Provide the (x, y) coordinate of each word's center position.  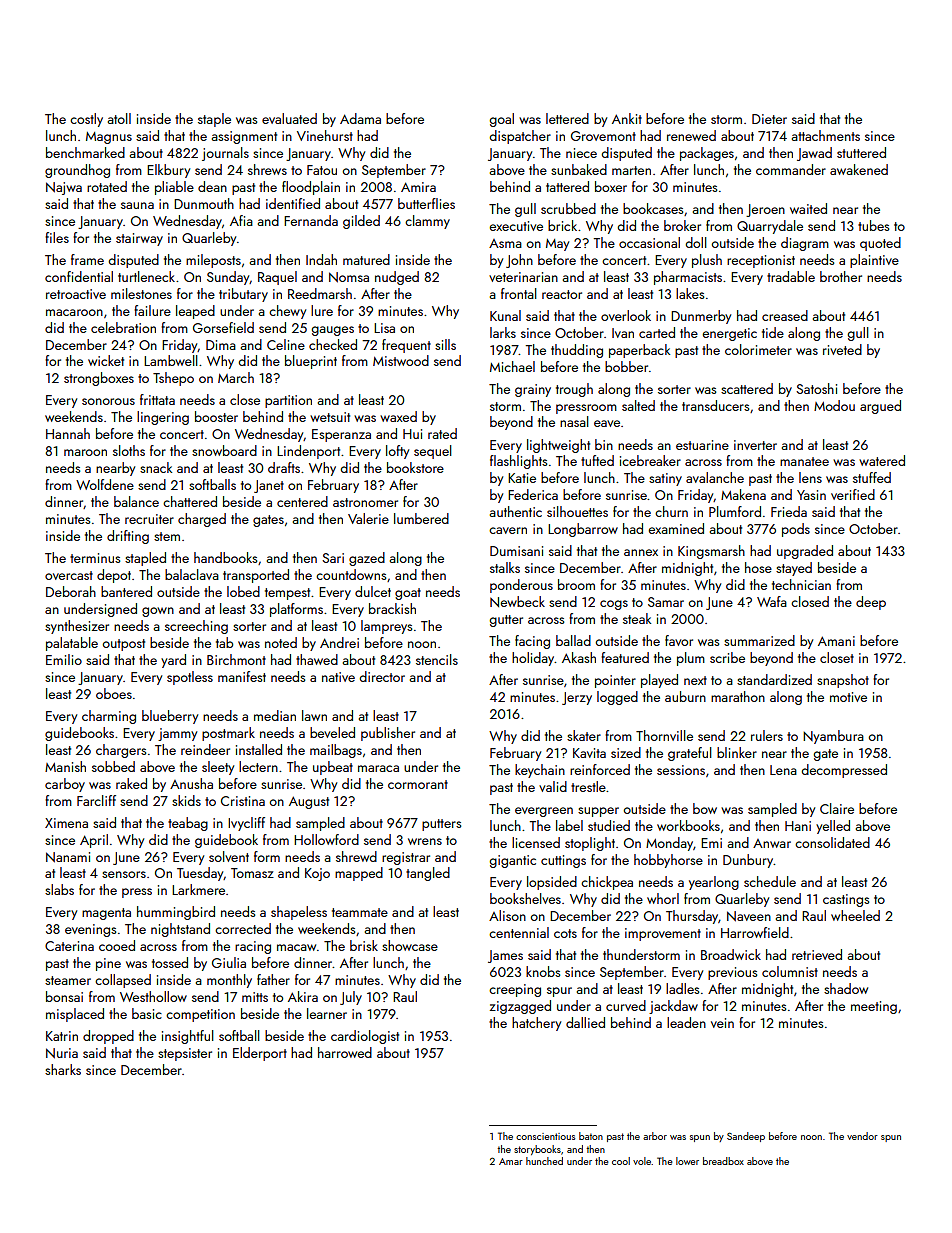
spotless (190, 678)
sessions (681, 770)
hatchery (536, 1024)
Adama (360, 118)
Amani (836, 641)
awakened (859, 169)
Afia (241, 220)
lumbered (421, 518)
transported (256, 576)
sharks (63, 1069)
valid (553, 786)
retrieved (817, 954)
